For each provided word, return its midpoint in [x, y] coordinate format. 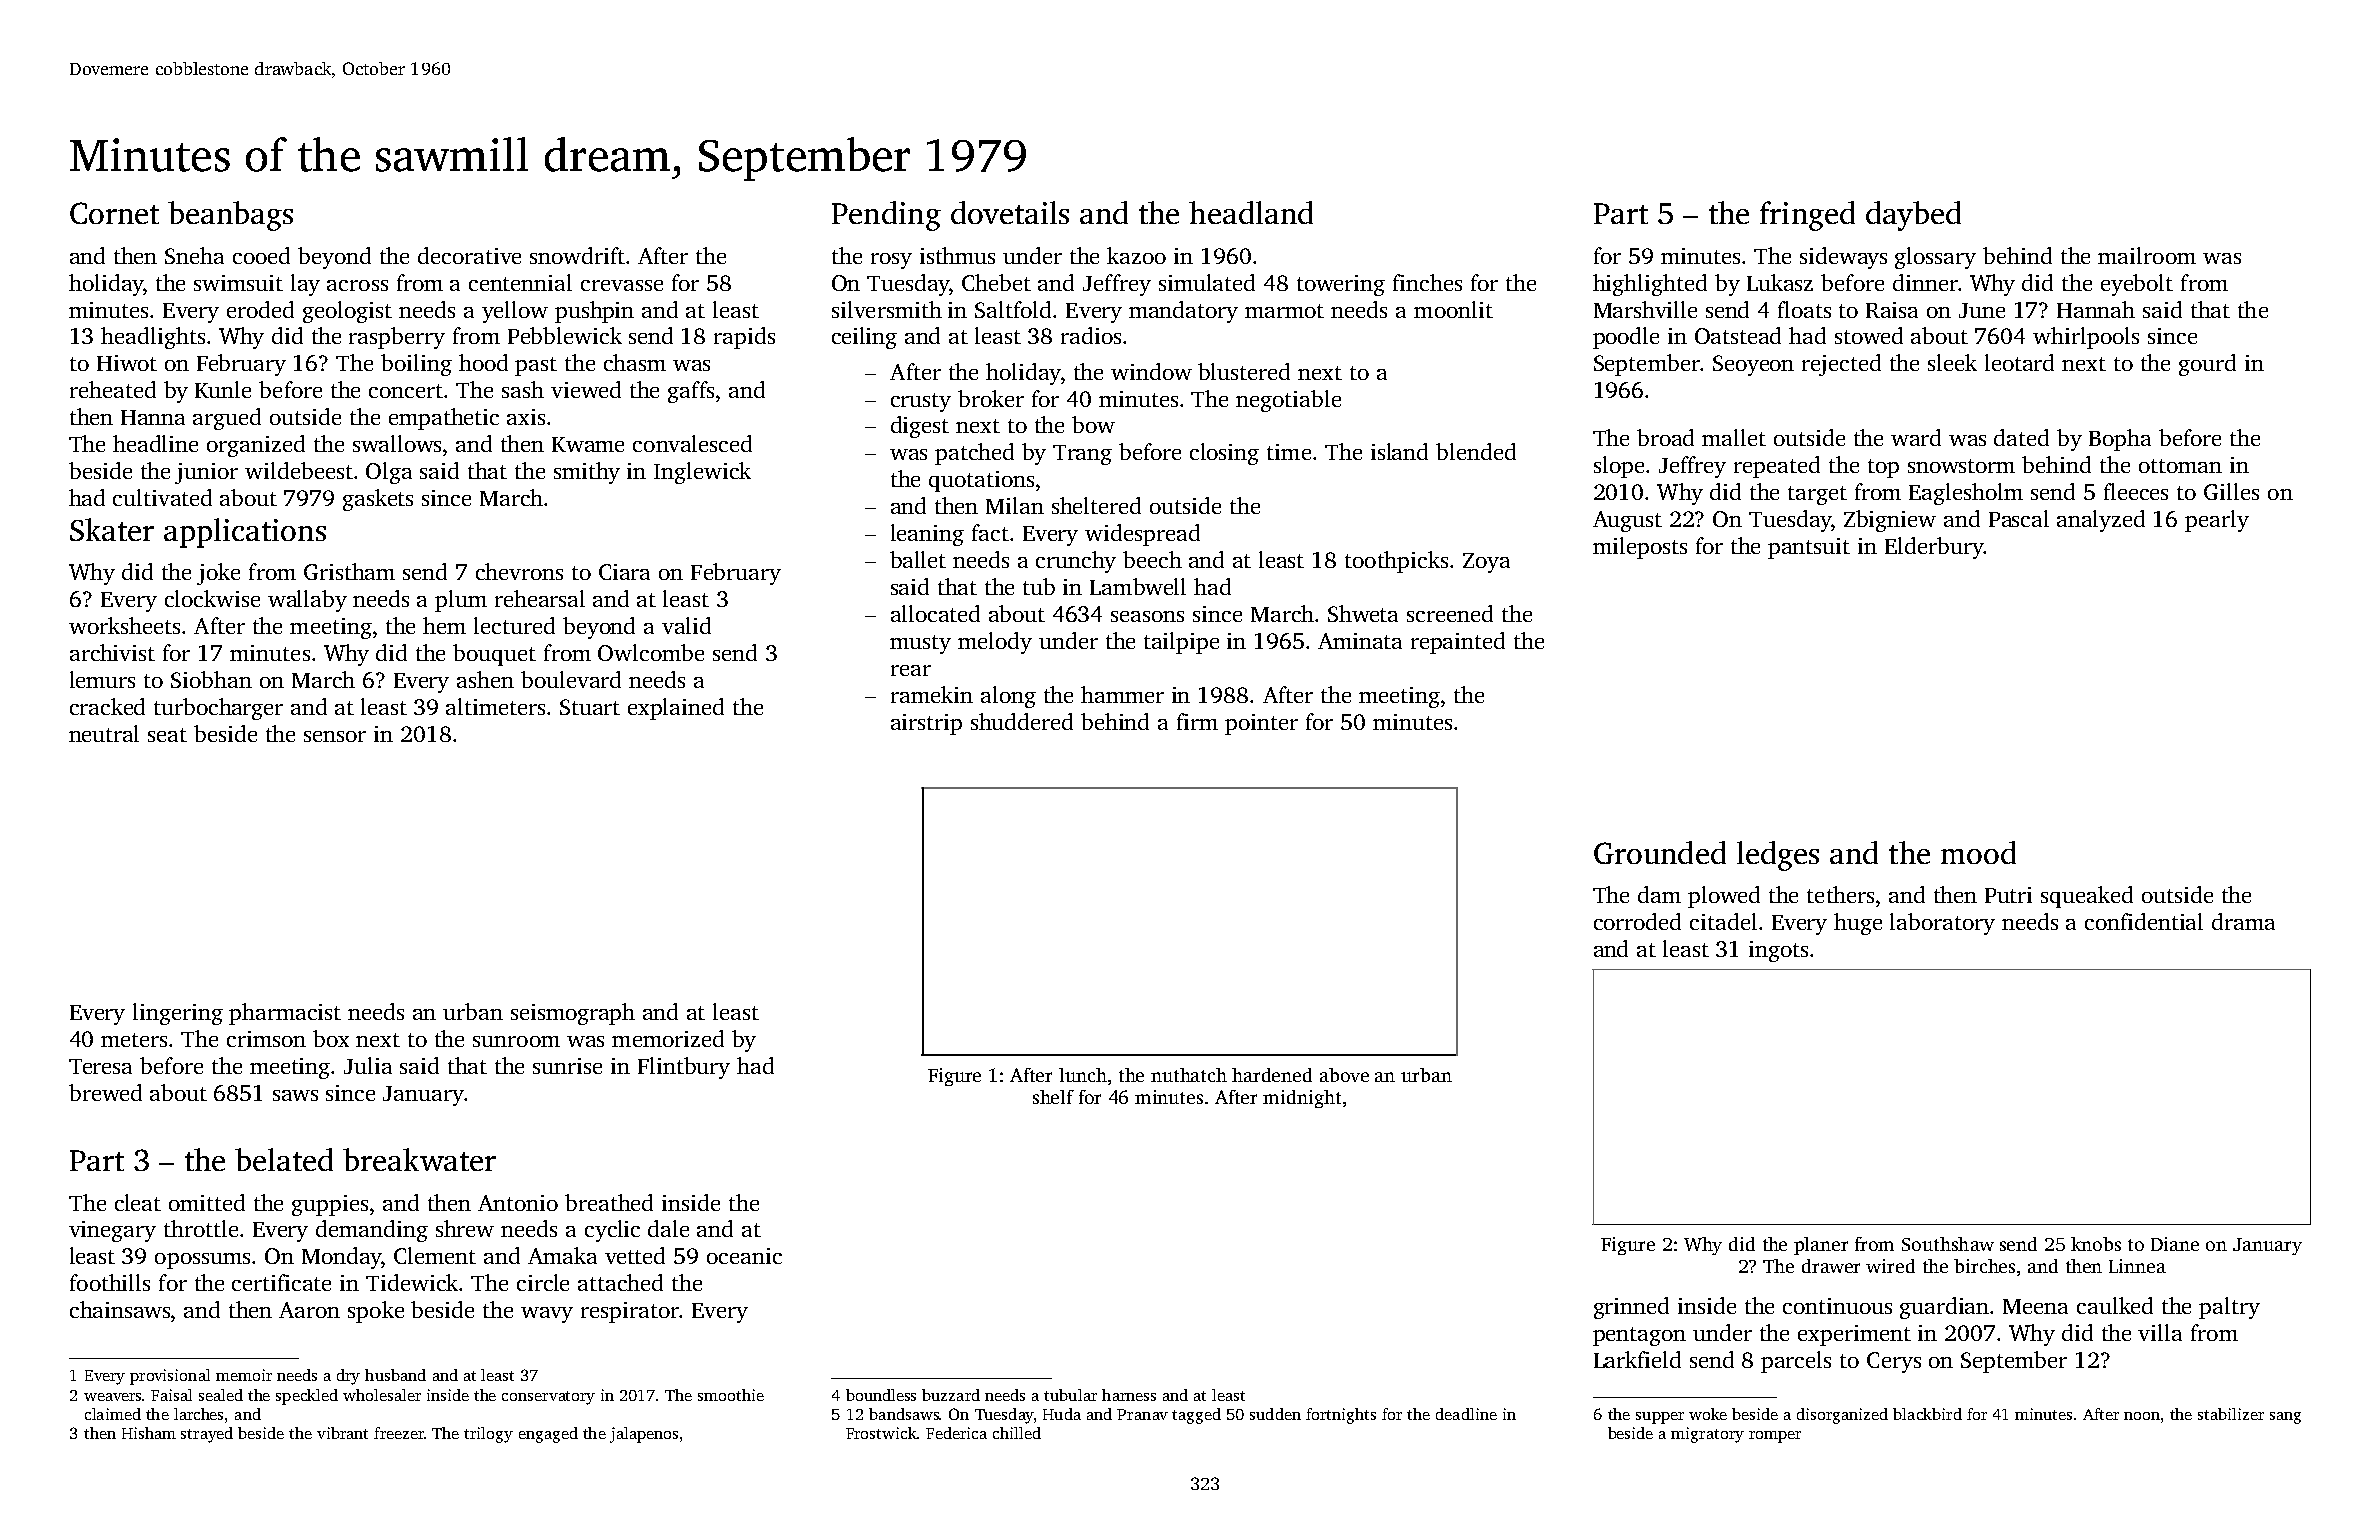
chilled [1017, 1433]
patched [974, 454]
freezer [399, 1433]
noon [2142, 1416]
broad [1665, 437]
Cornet [114, 213]
